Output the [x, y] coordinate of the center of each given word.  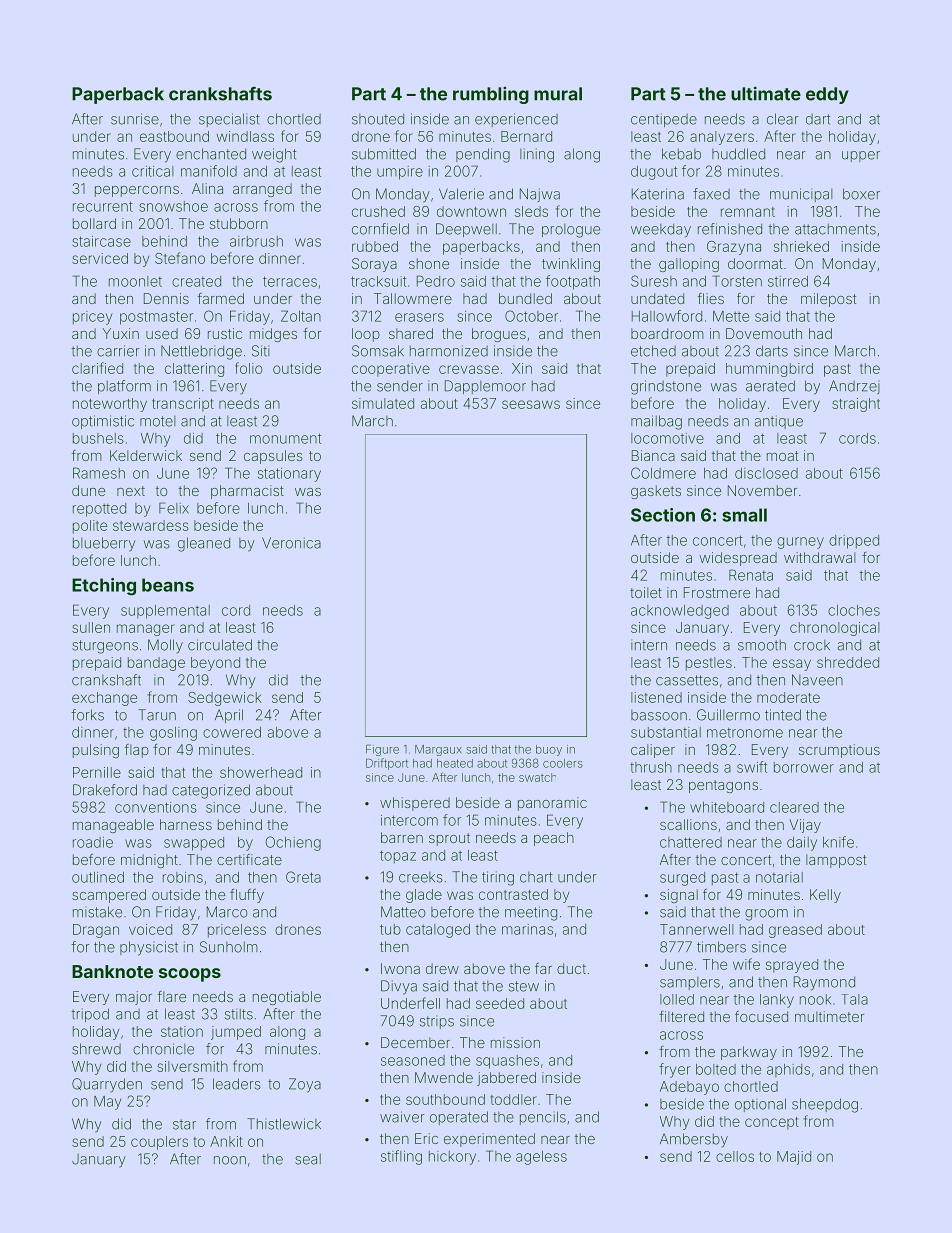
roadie [93, 842]
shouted [378, 119]
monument [285, 438]
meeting [531, 913]
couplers [159, 1143]
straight [856, 405]
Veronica [291, 543]
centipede [664, 120]
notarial [779, 877]
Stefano [180, 258]
